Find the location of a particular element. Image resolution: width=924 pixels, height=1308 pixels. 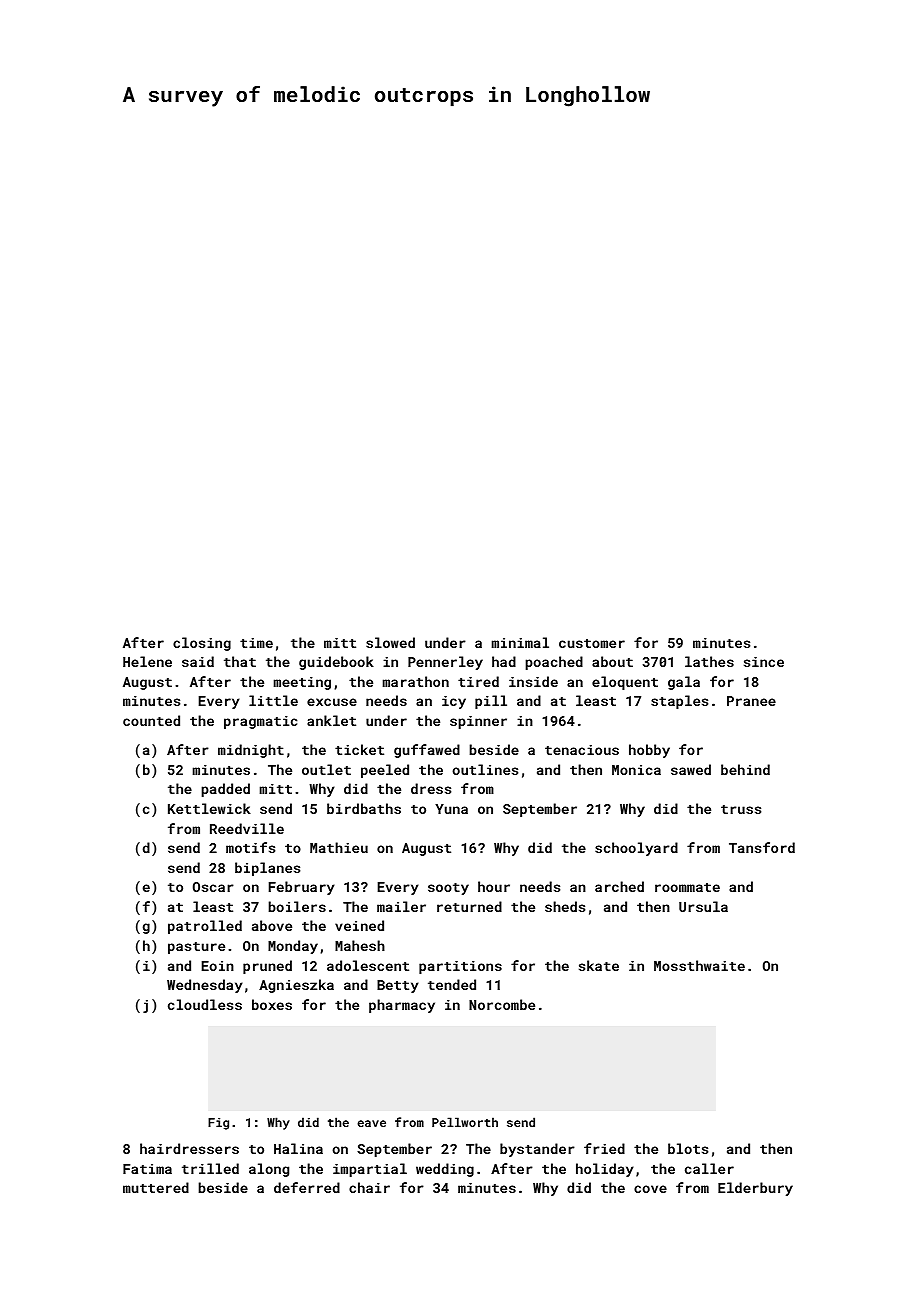

partitions is located at coordinates (460, 967).
